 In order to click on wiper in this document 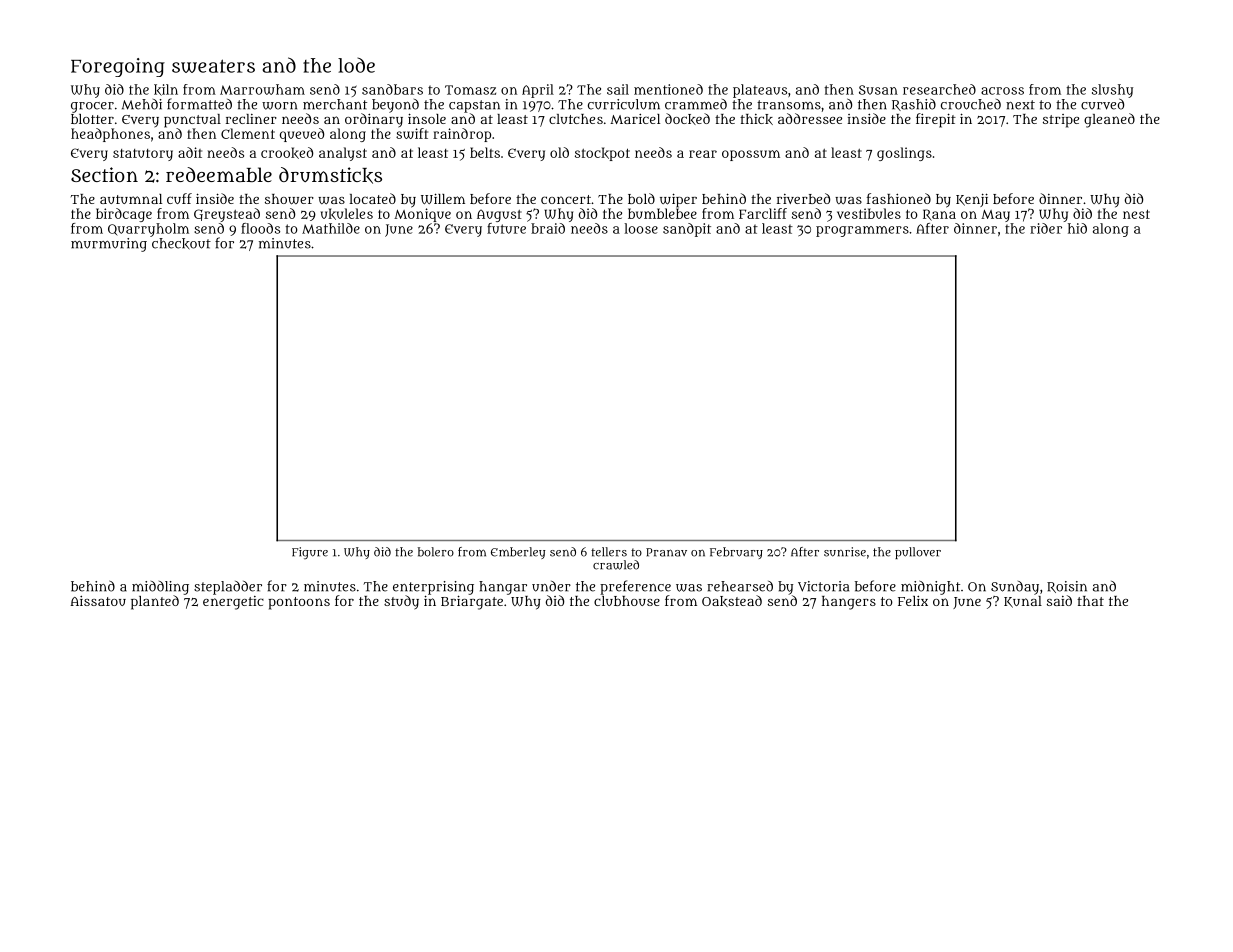, I will do `click(678, 200)`.
